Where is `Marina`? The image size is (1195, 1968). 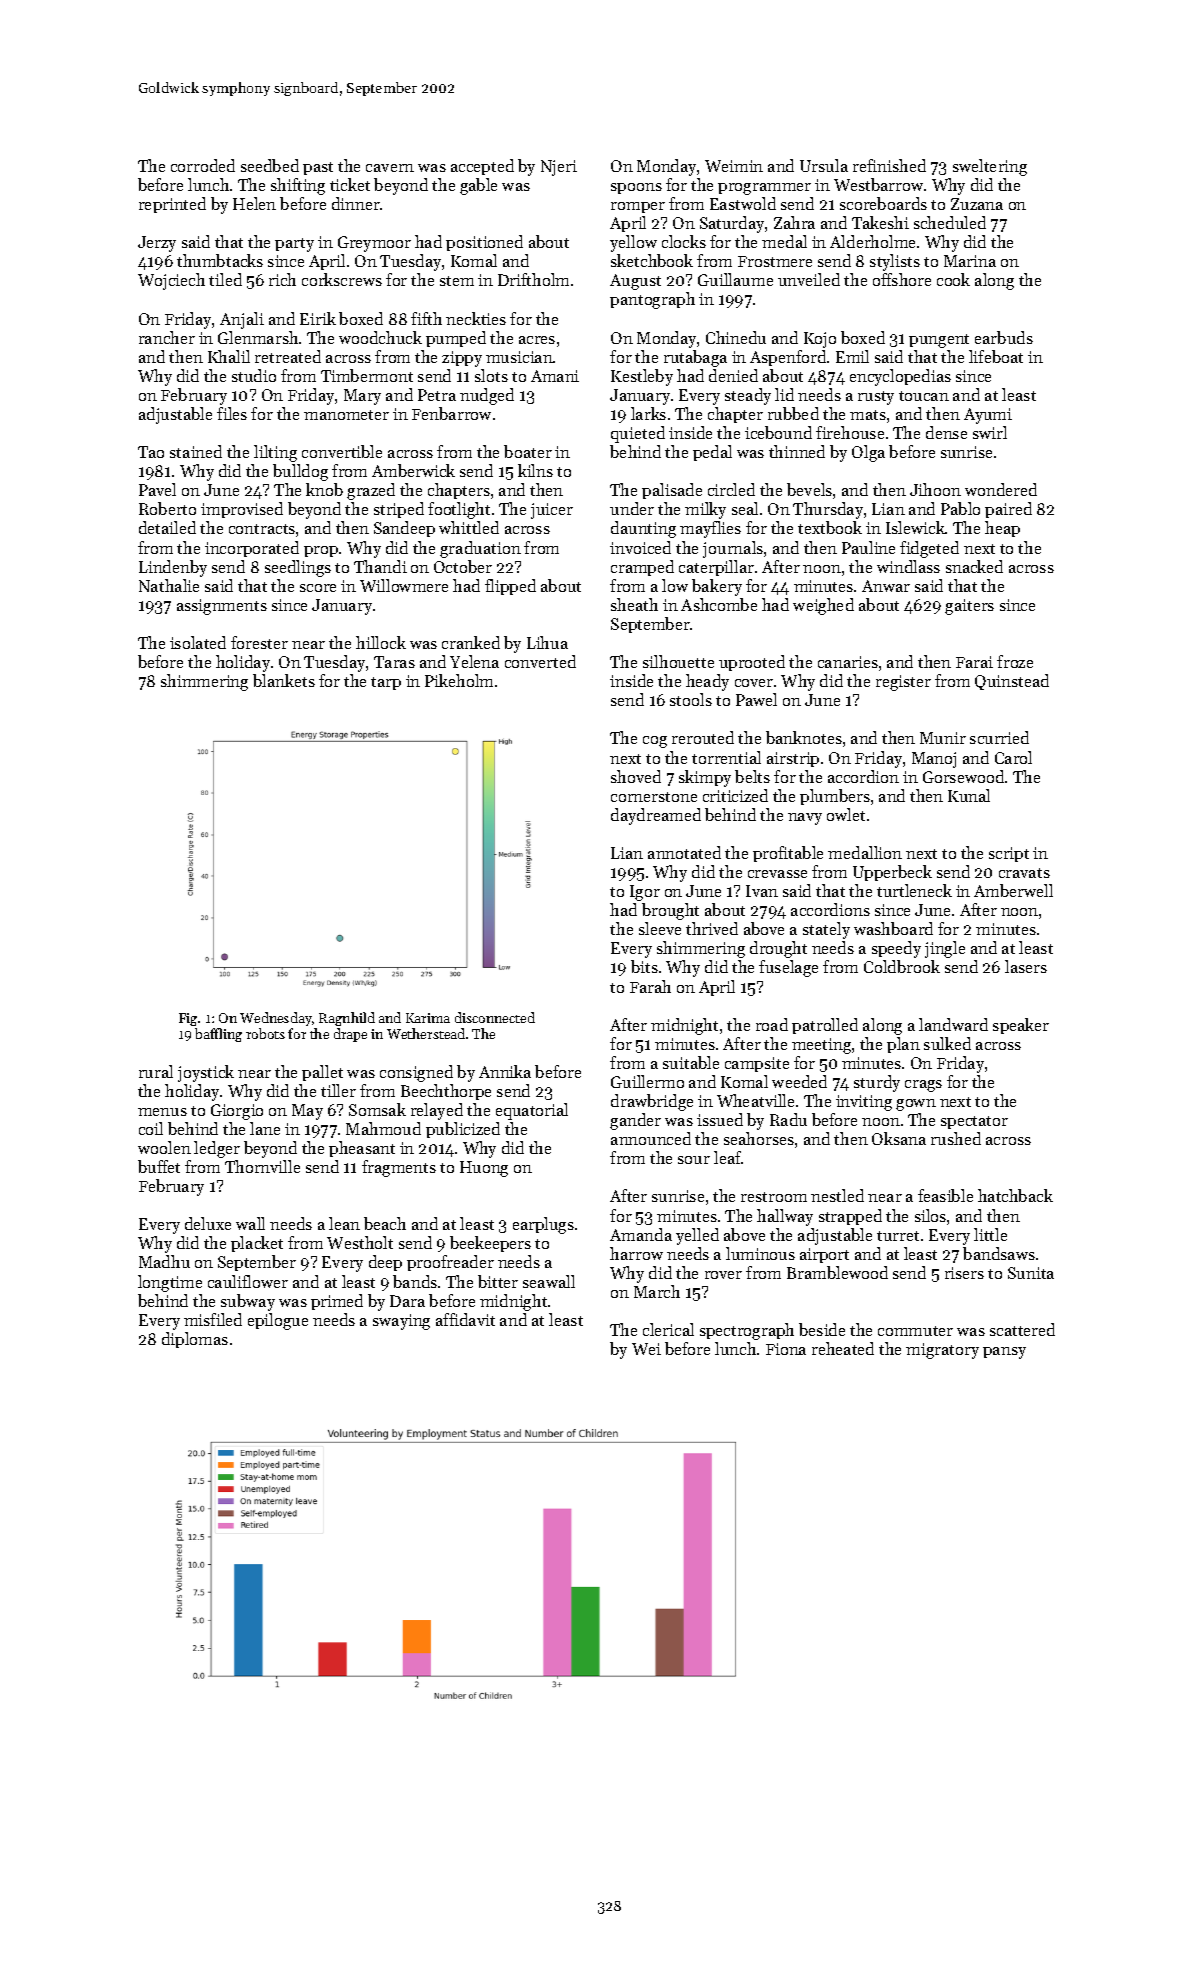 Marina is located at coordinates (970, 261).
